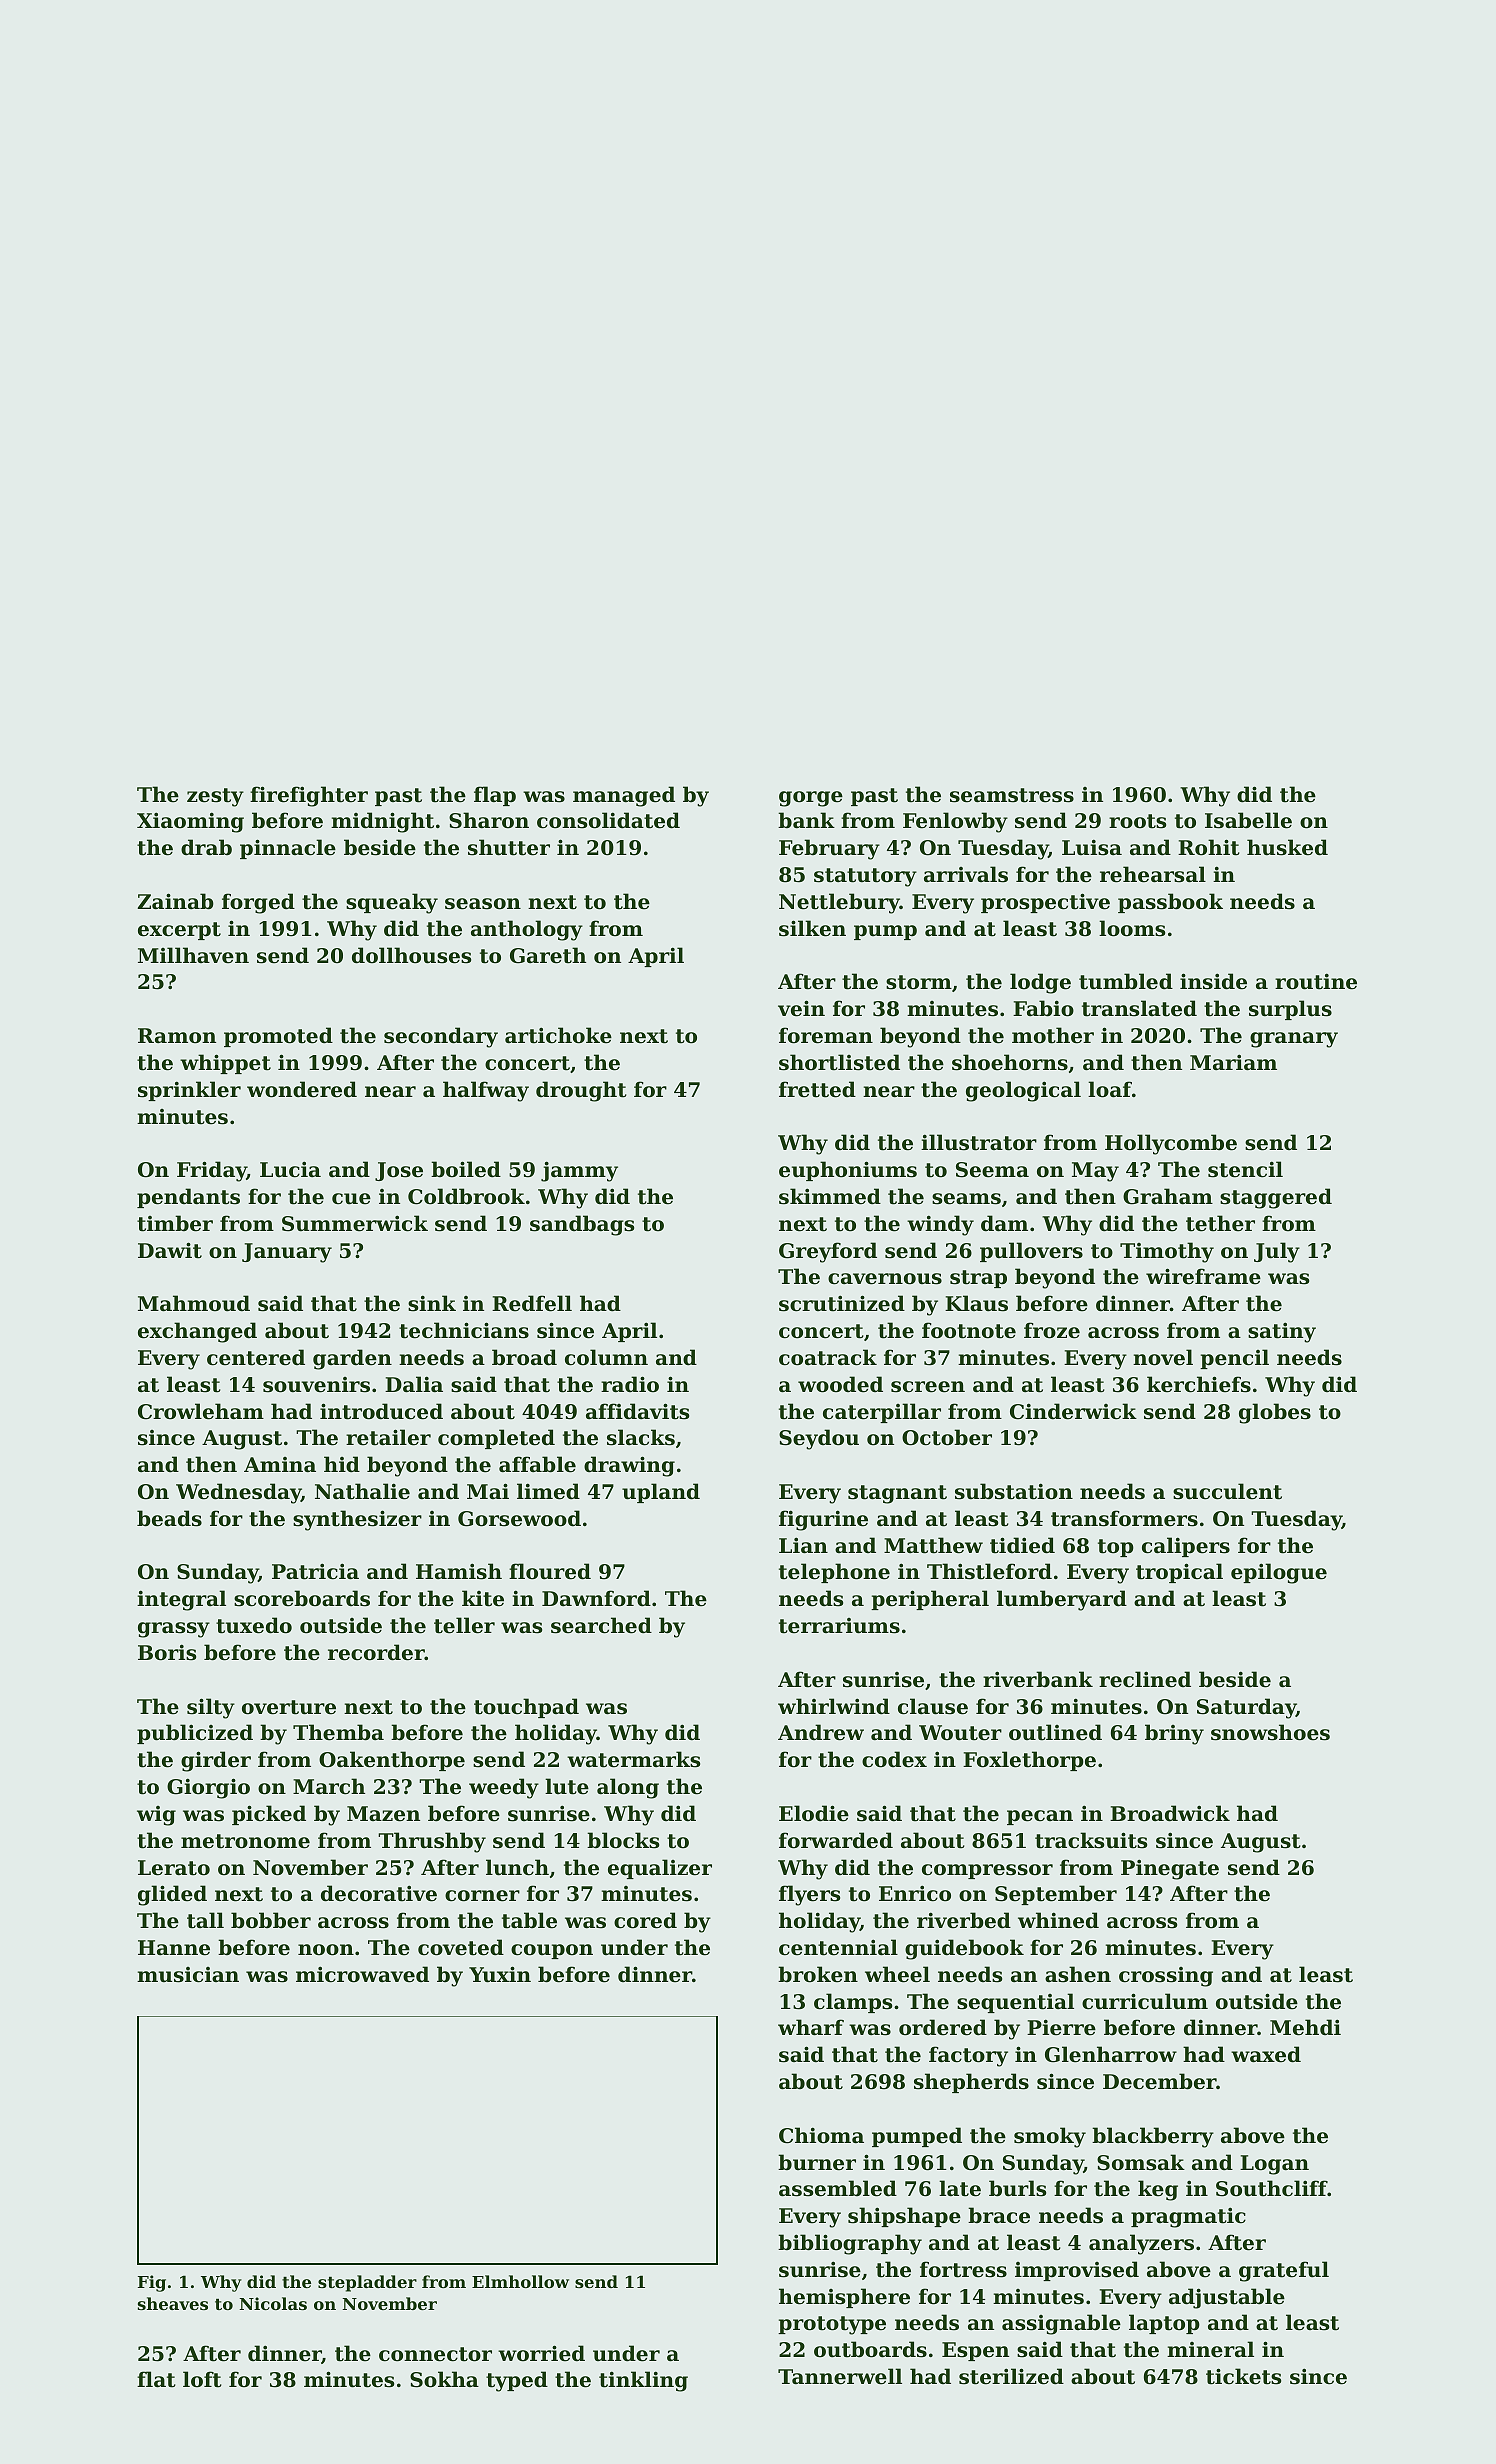 This document has width=1496, height=2464. I want to click on globes, so click(1275, 1413).
